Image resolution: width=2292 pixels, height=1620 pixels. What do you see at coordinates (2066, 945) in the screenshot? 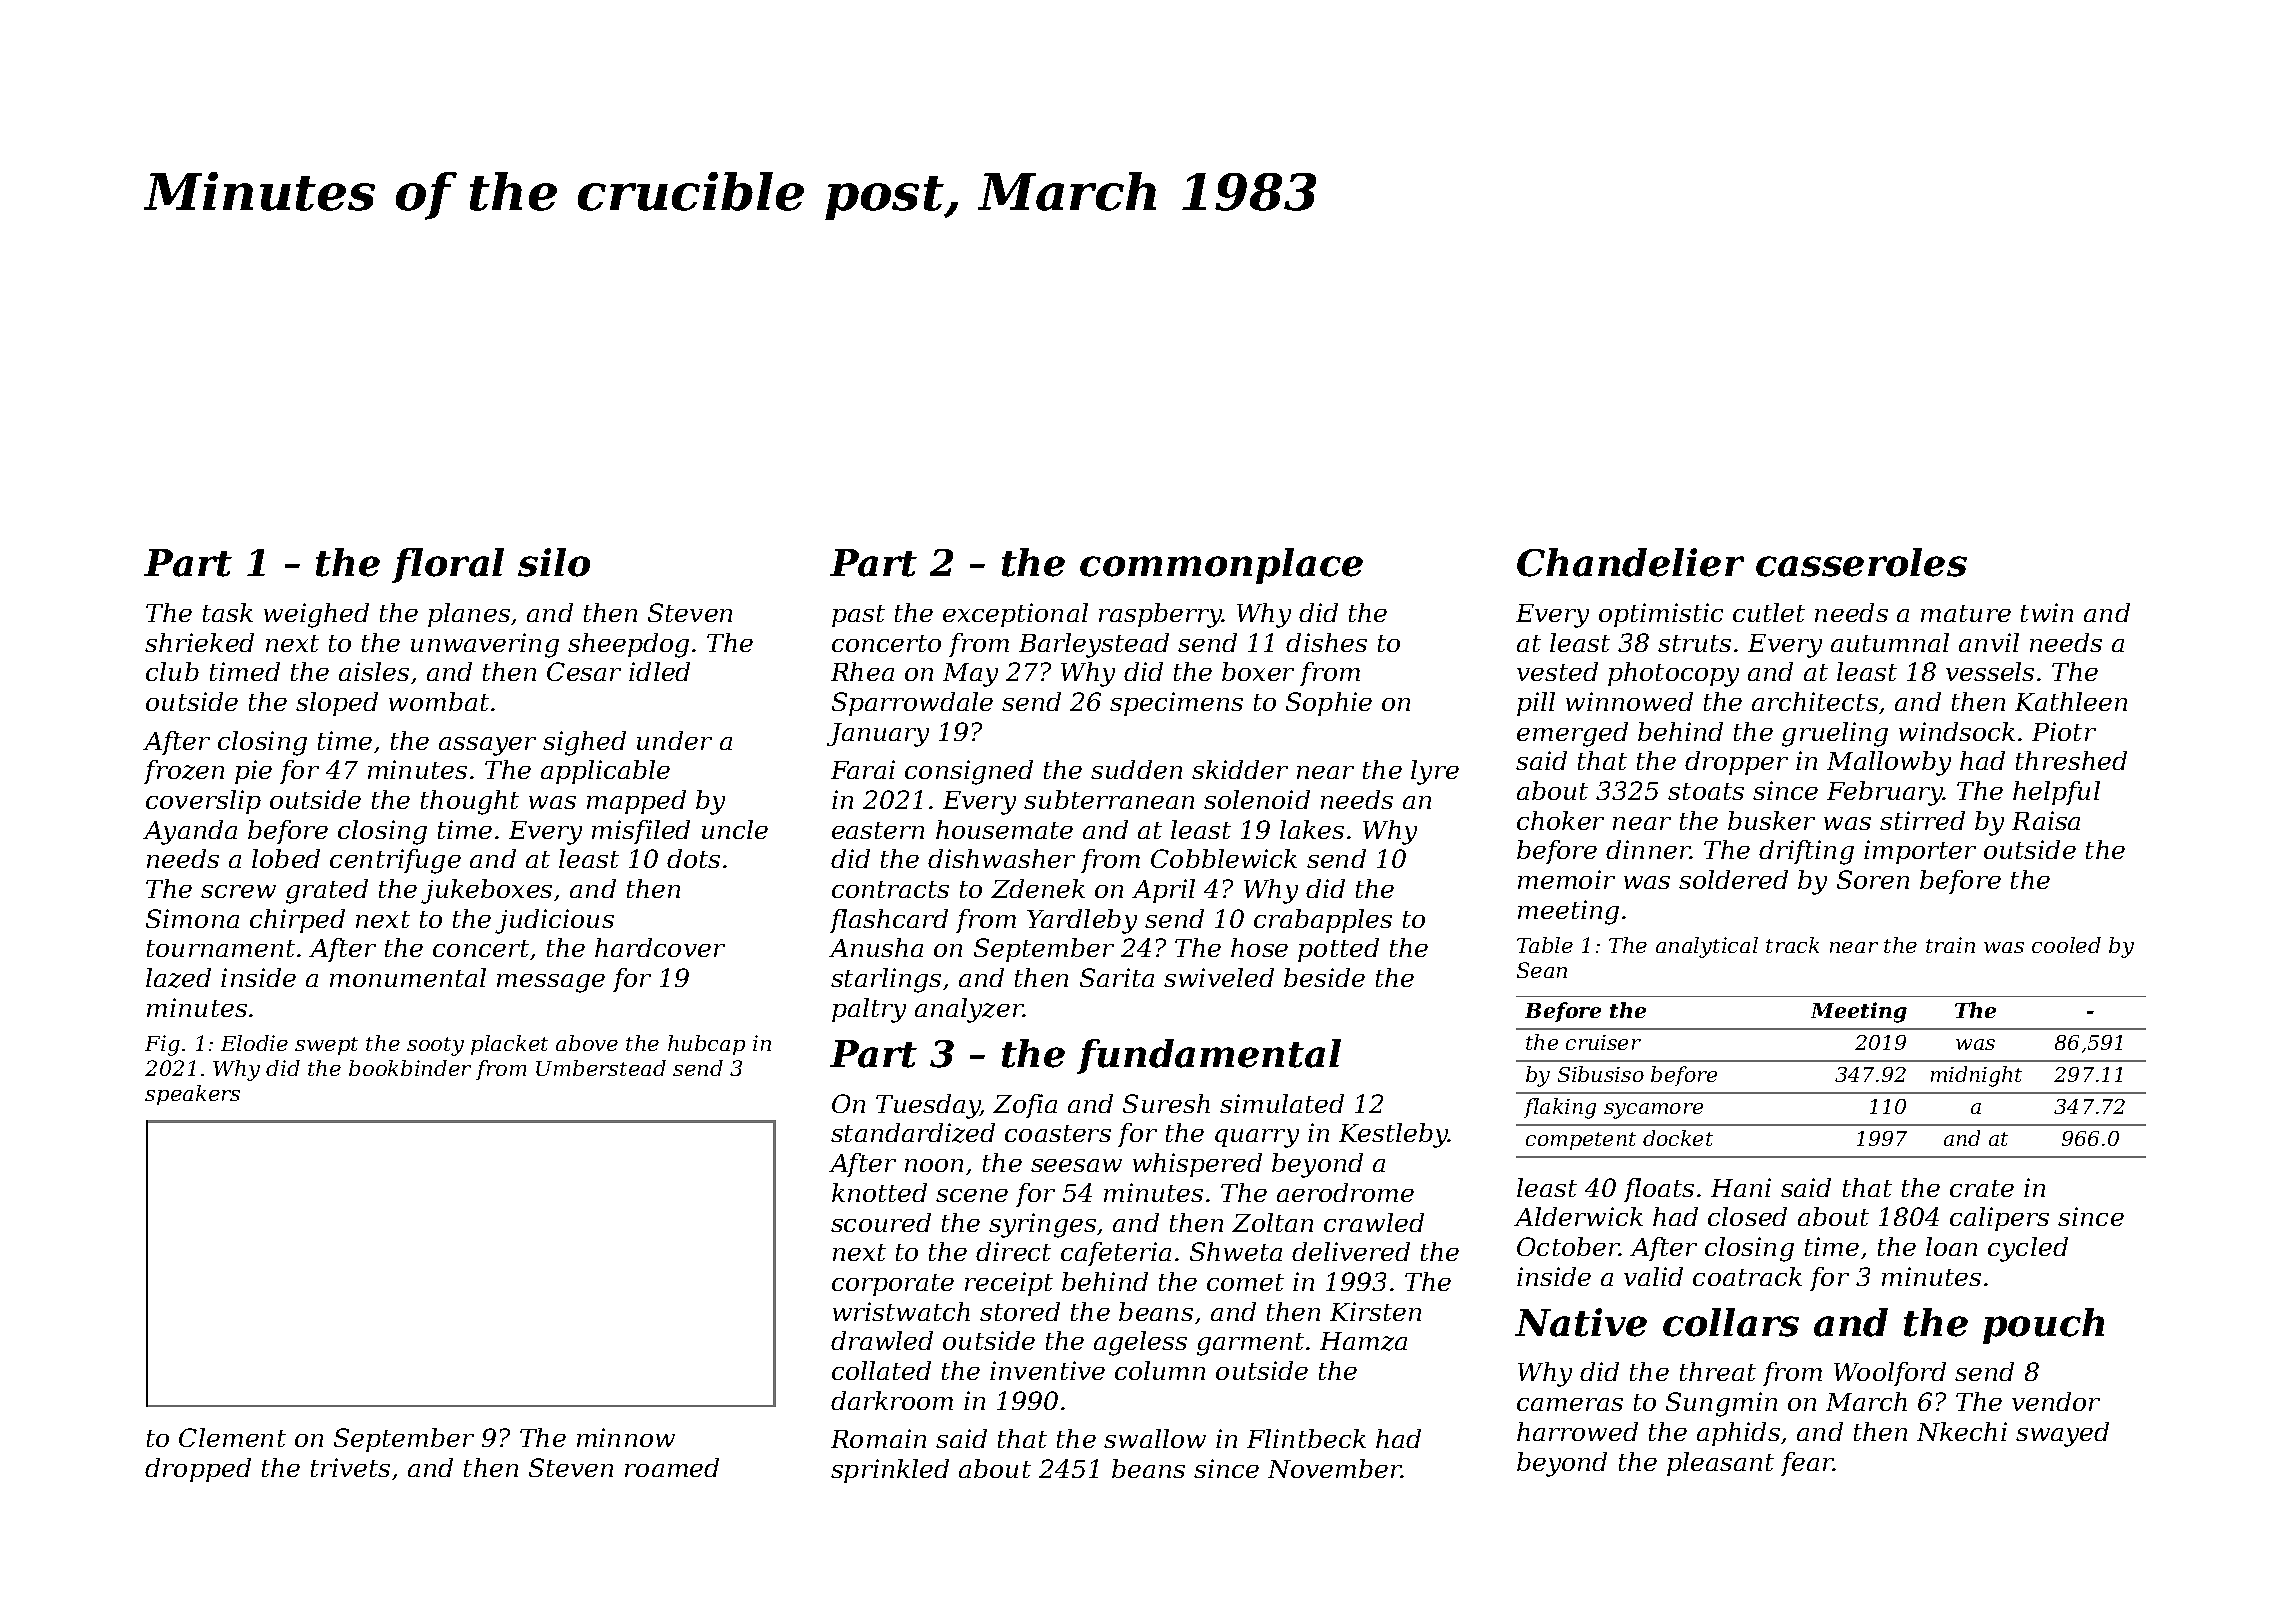
I see `cooled` at bounding box center [2066, 945].
